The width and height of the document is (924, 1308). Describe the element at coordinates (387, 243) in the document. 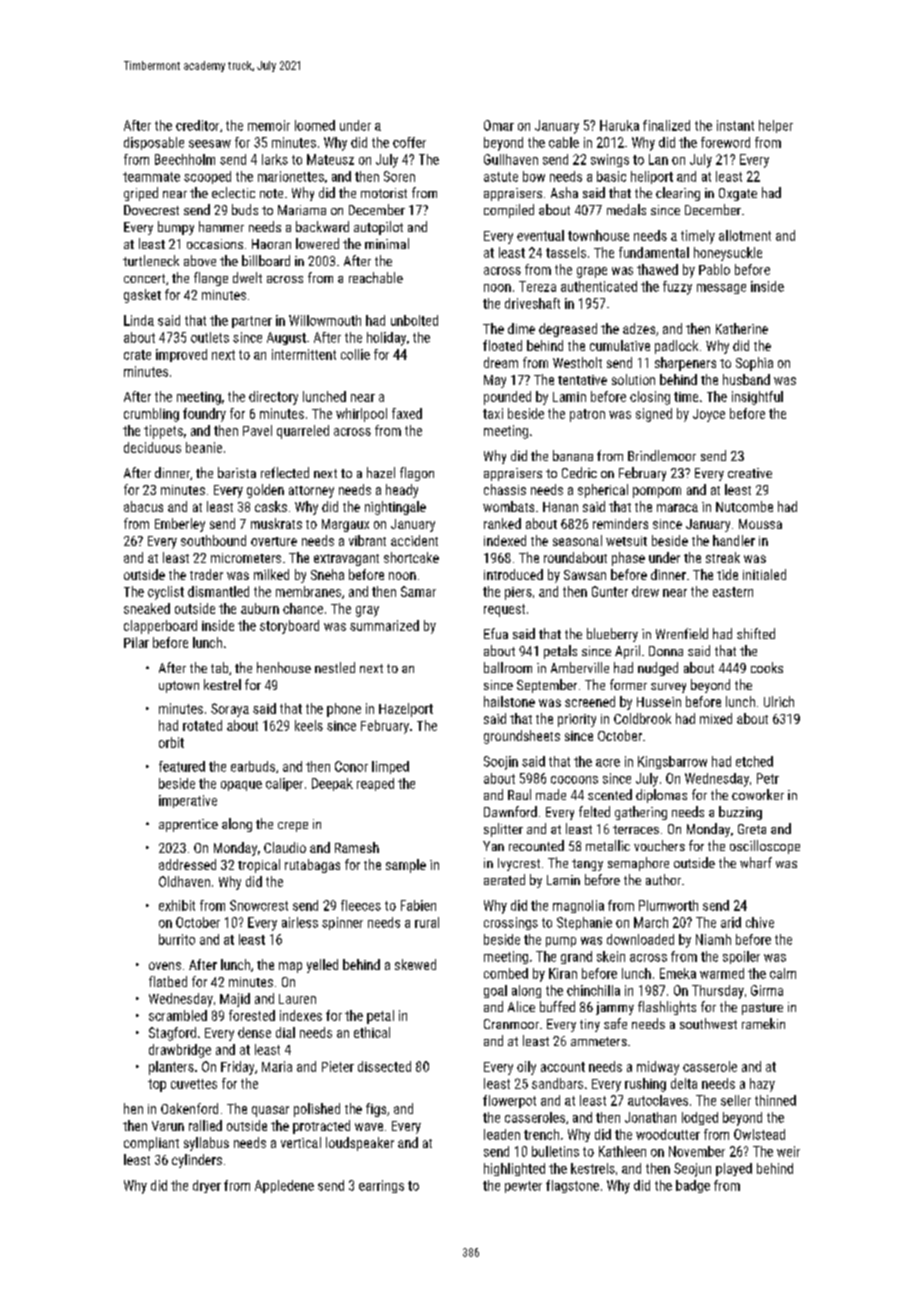

I see `minimal` at that location.
